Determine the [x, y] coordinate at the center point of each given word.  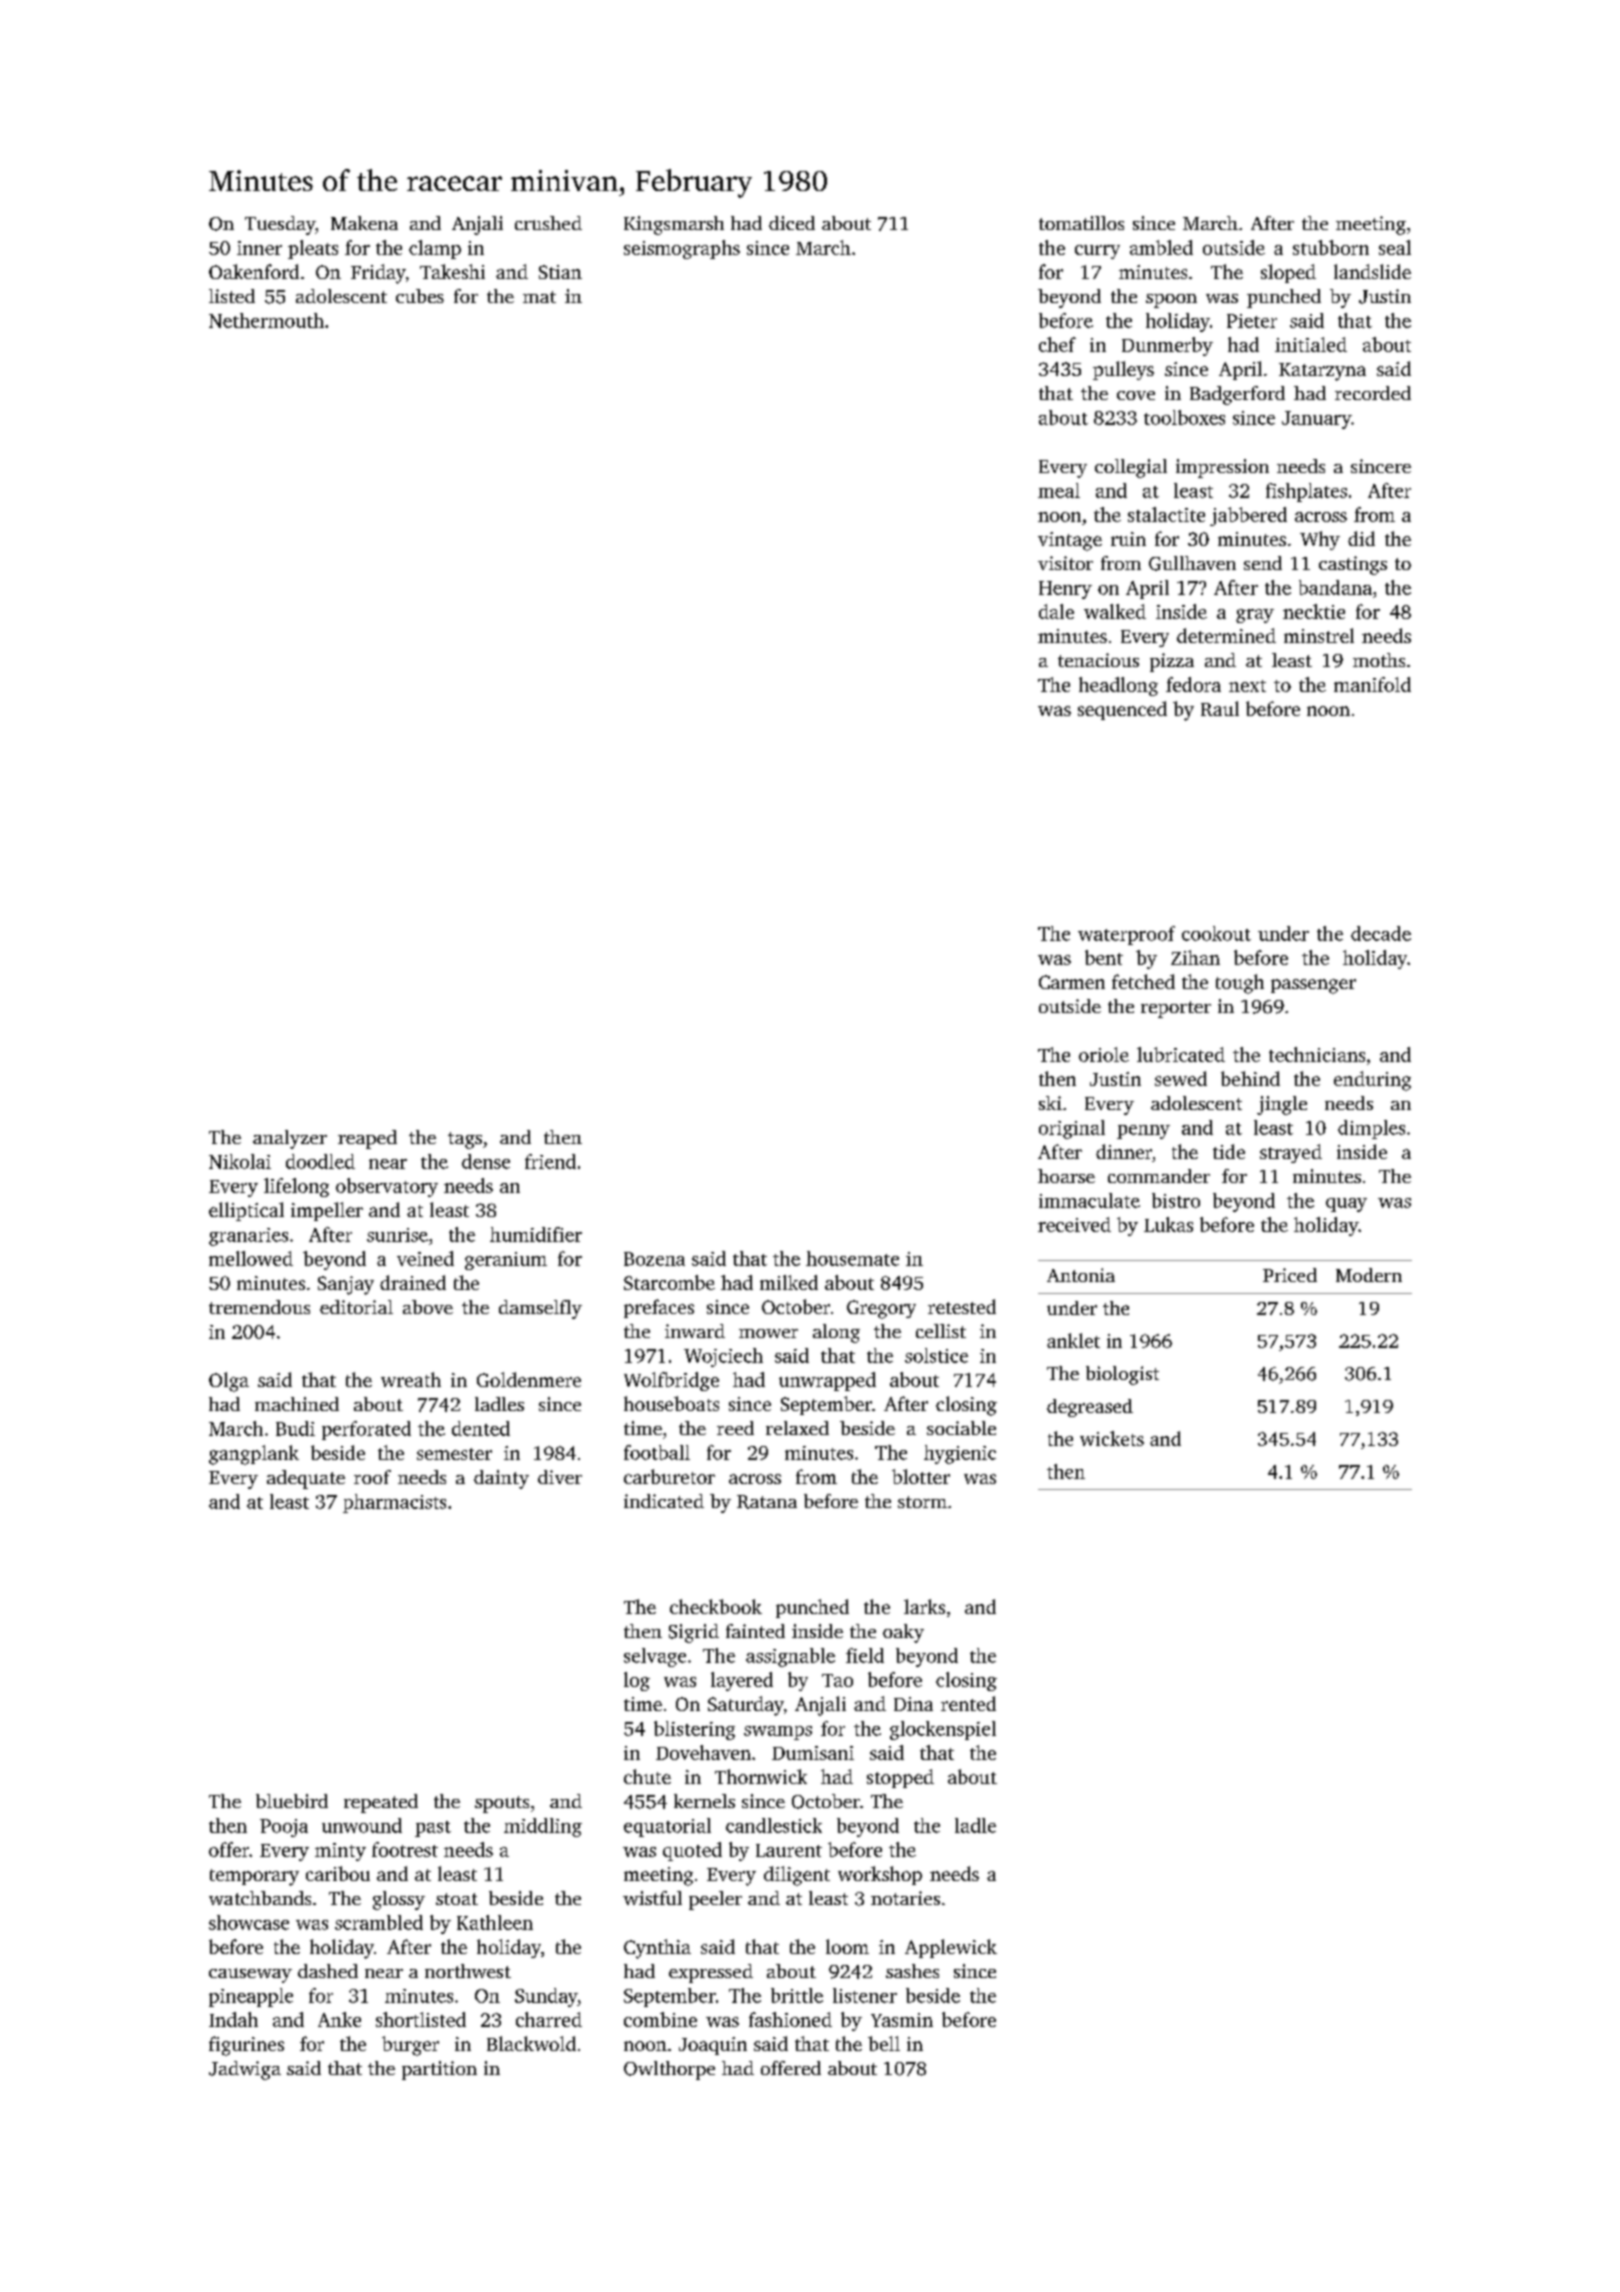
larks [924, 1606]
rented [968, 1703]
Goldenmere [529, 1379]
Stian [560, 272]
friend [550, 1161]
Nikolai [240, 1161]
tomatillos [1081, 223]
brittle [797, 1995]
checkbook [716, 1606]
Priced [1290, 1275]
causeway [250, 1975]
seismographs [682, 249]
